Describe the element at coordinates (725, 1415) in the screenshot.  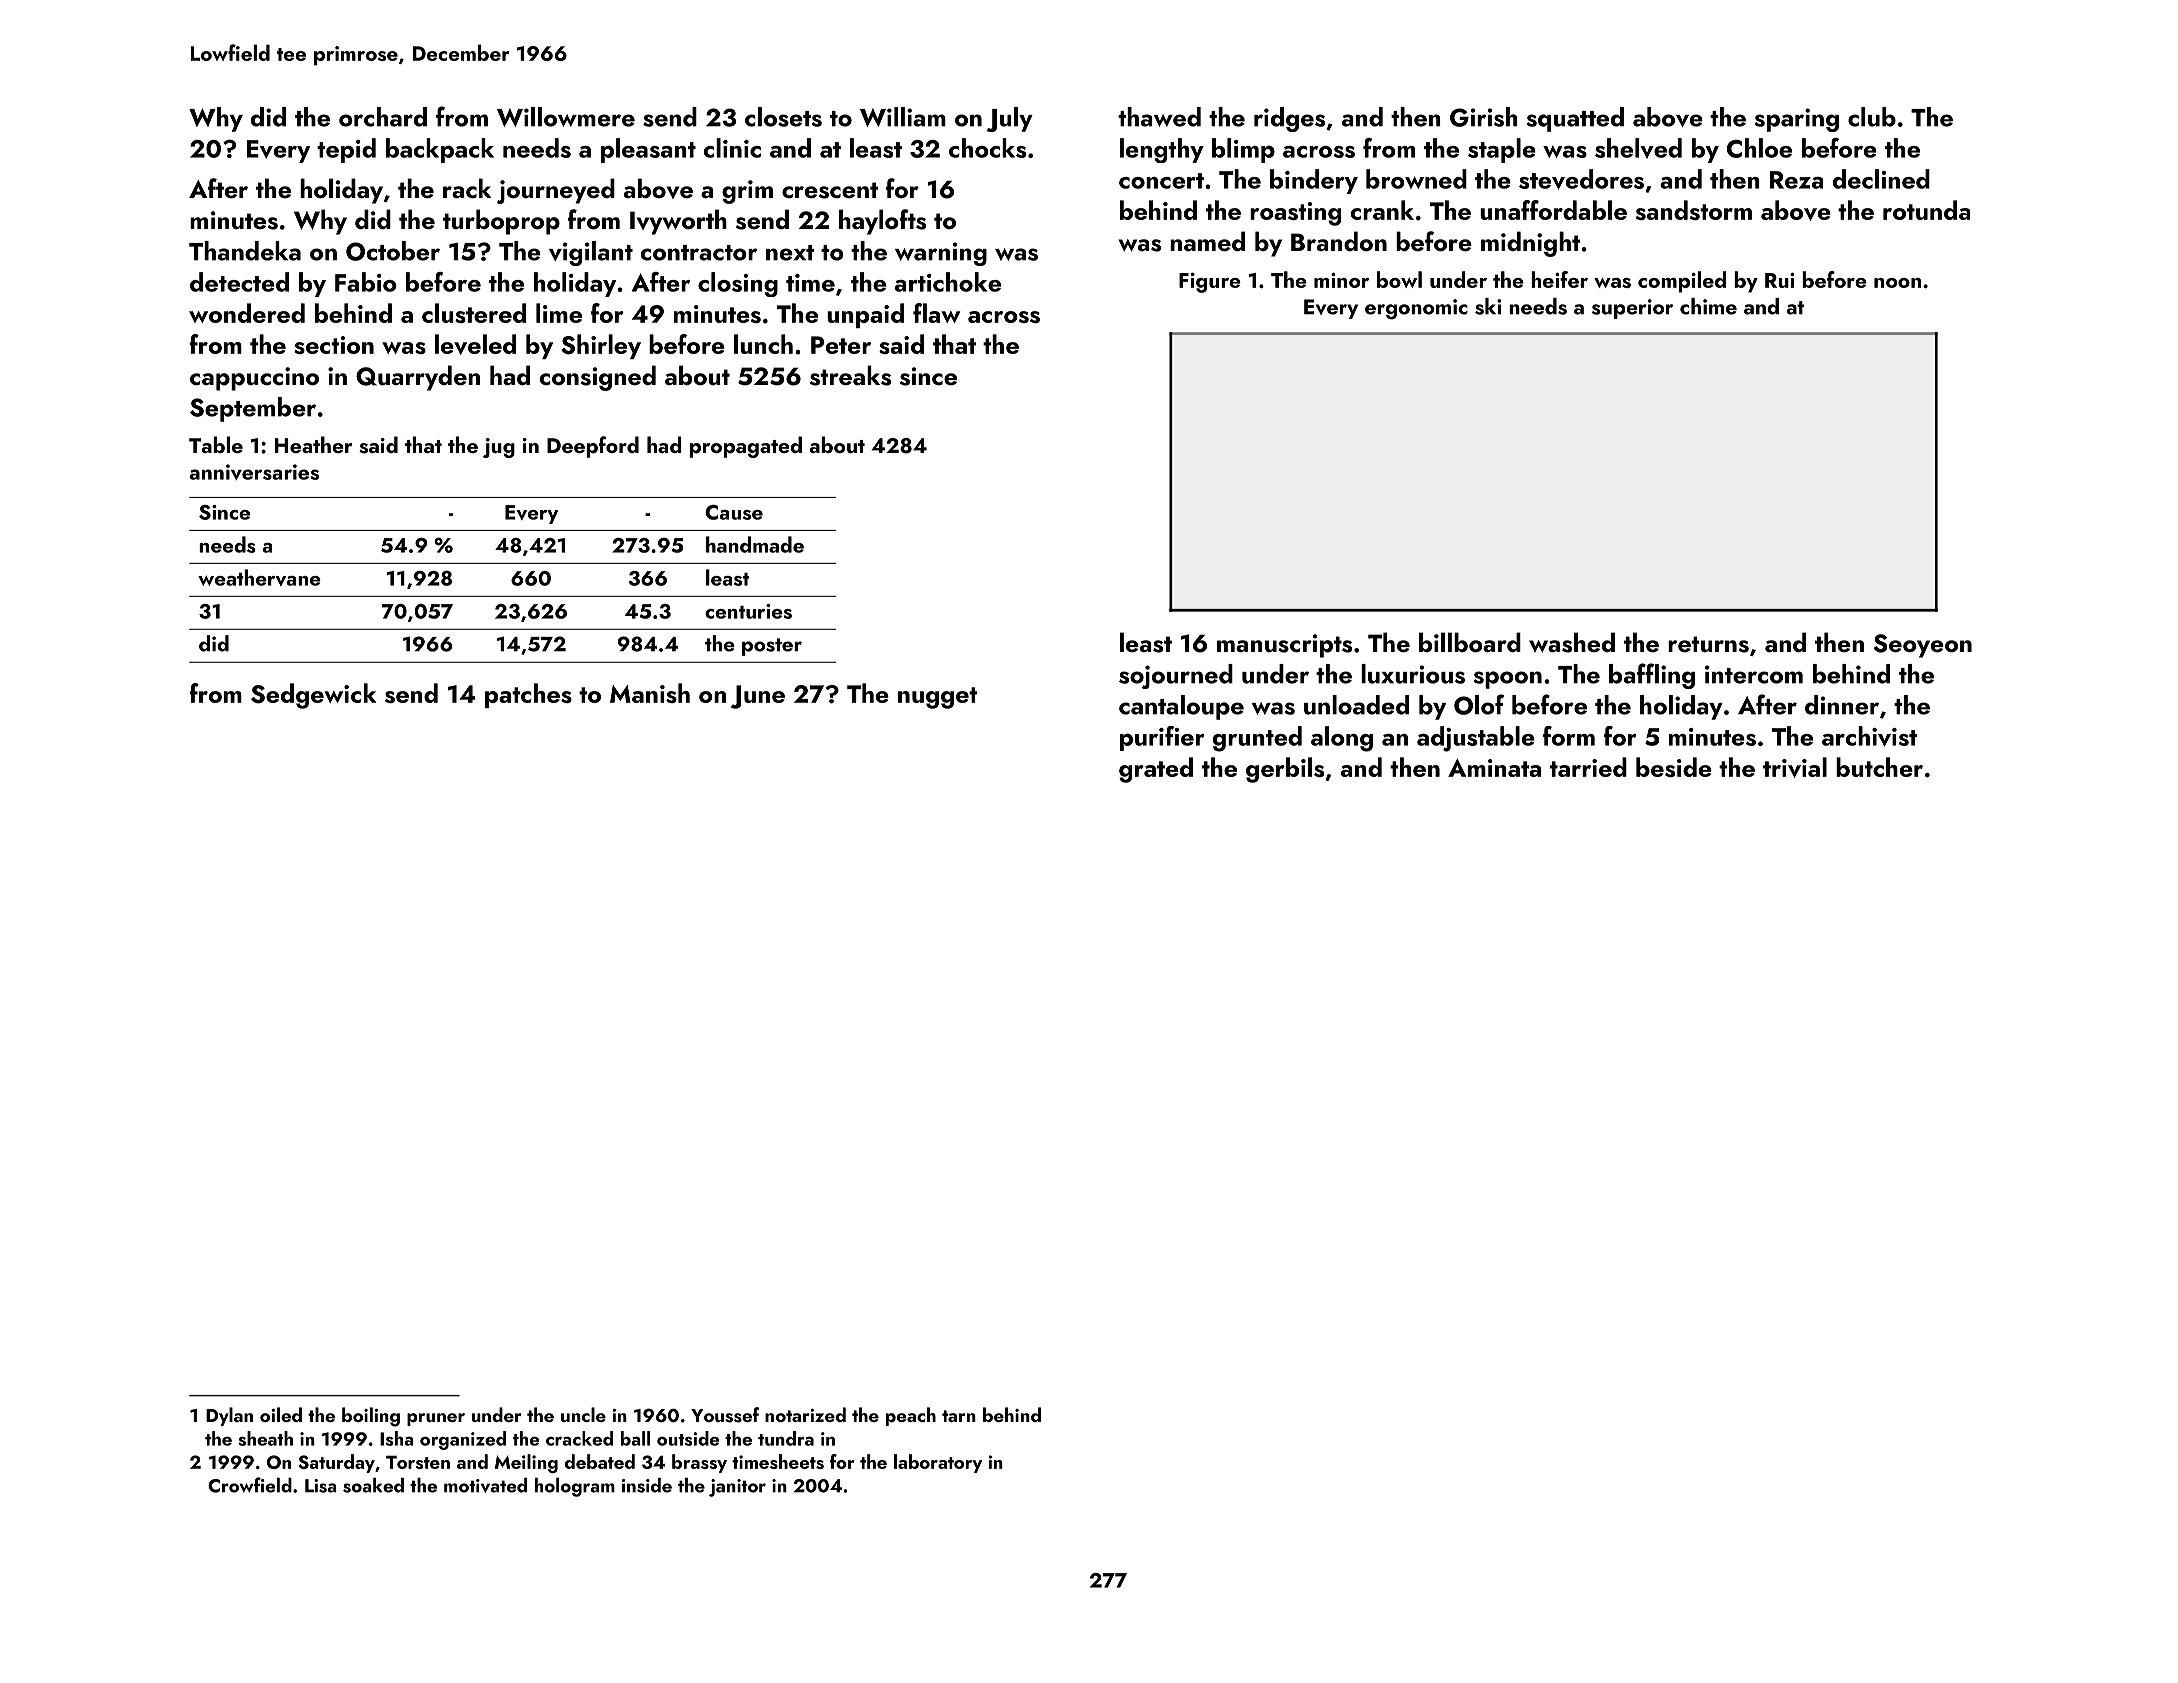
I see `Youssef` at that location.
